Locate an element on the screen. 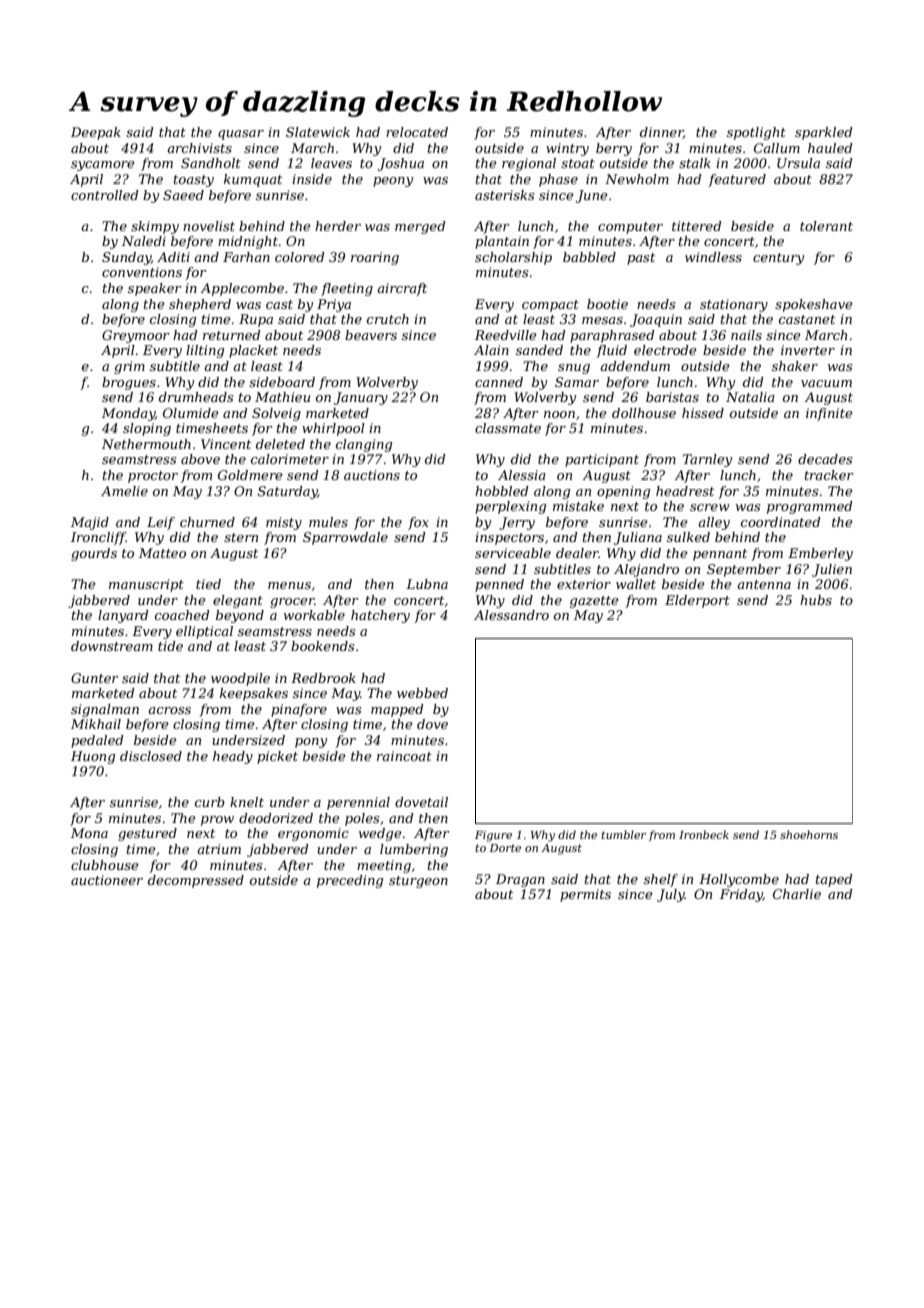 The height and width of the screenshot is (1308, 924). hubs is located at coordinates (816, 600).
